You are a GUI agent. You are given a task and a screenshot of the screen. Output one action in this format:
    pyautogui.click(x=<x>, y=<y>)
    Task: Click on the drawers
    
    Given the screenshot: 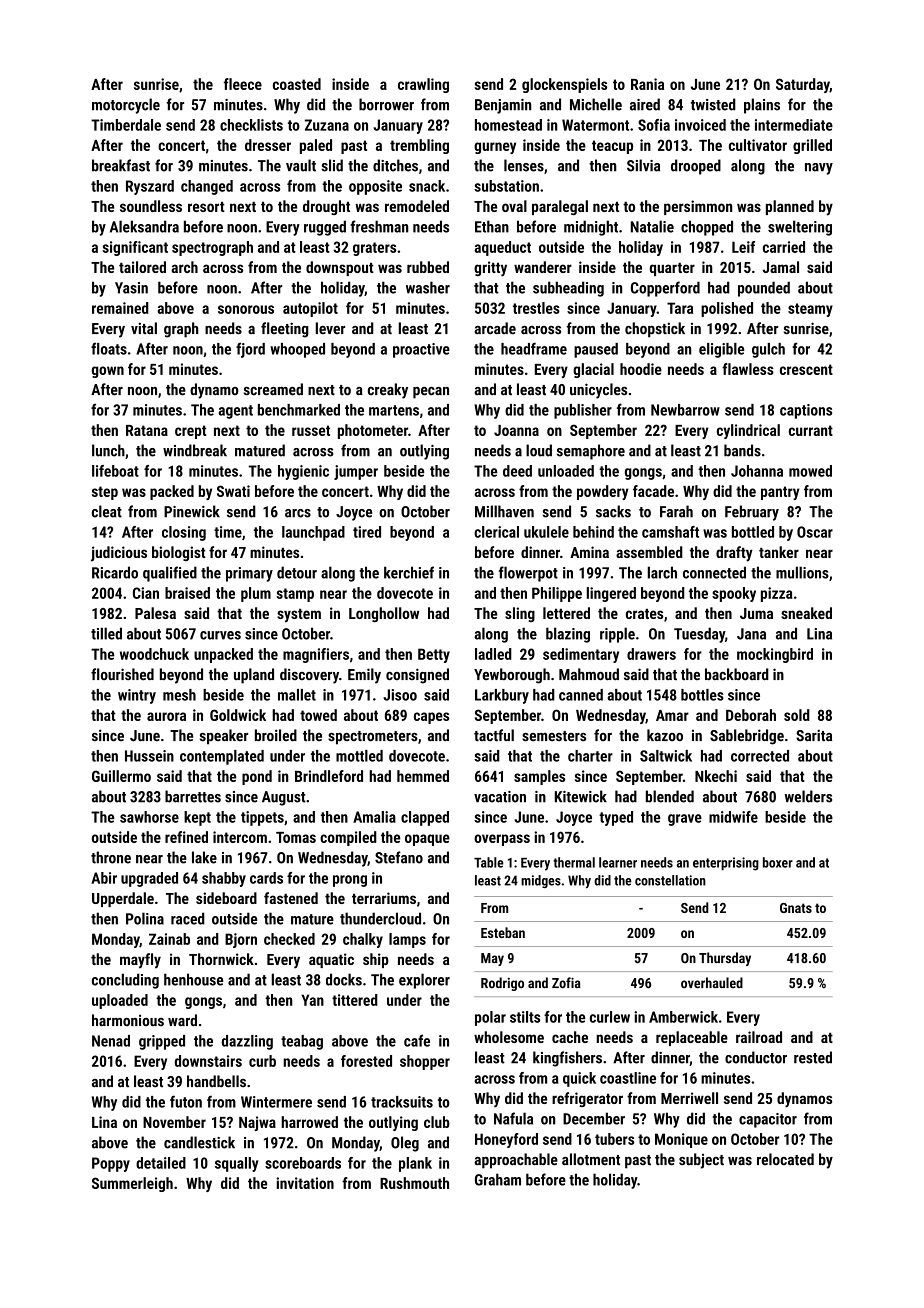 What is the action you would take?
    pyautogui.click(x=651, y=654)
